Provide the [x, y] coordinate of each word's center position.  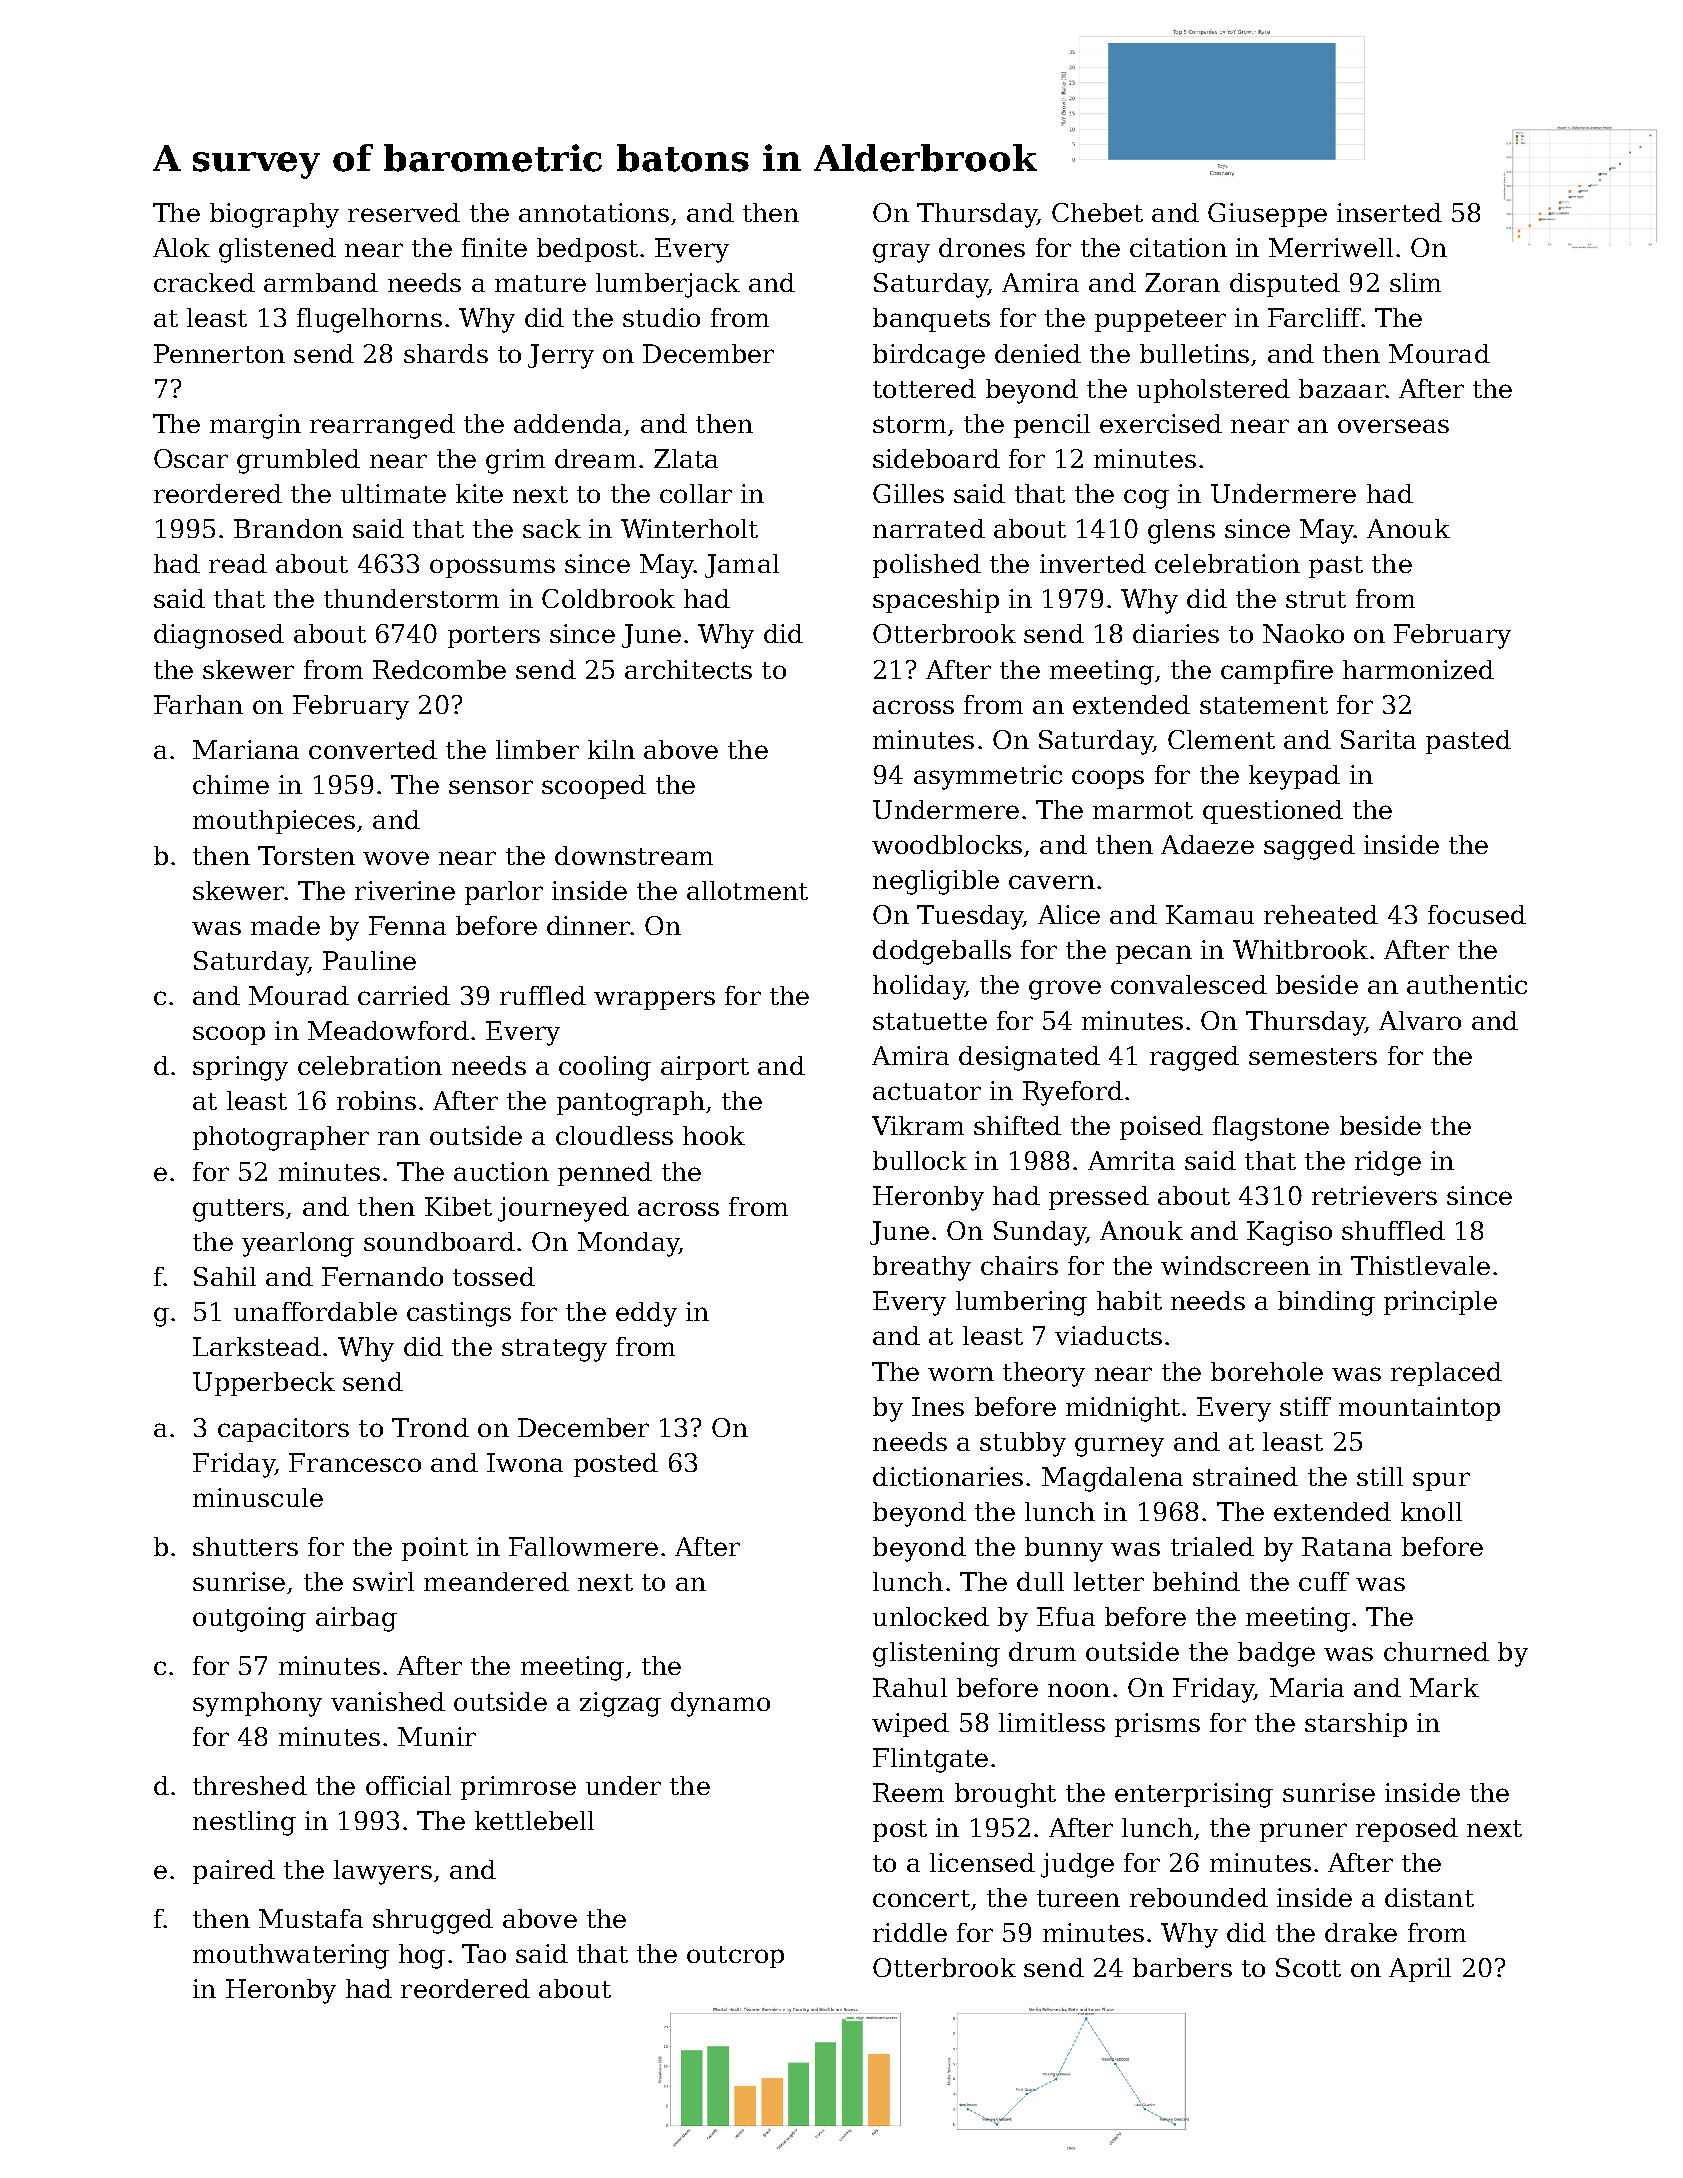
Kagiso [1289, 1233]
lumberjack [668, 285]
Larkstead [257, 1346]
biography [274, 215]
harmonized [1418, 669]
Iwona [525, 1462]
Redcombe [439, 669]
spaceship [936, 601]
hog [422, 1956]
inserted [1389, 212]
